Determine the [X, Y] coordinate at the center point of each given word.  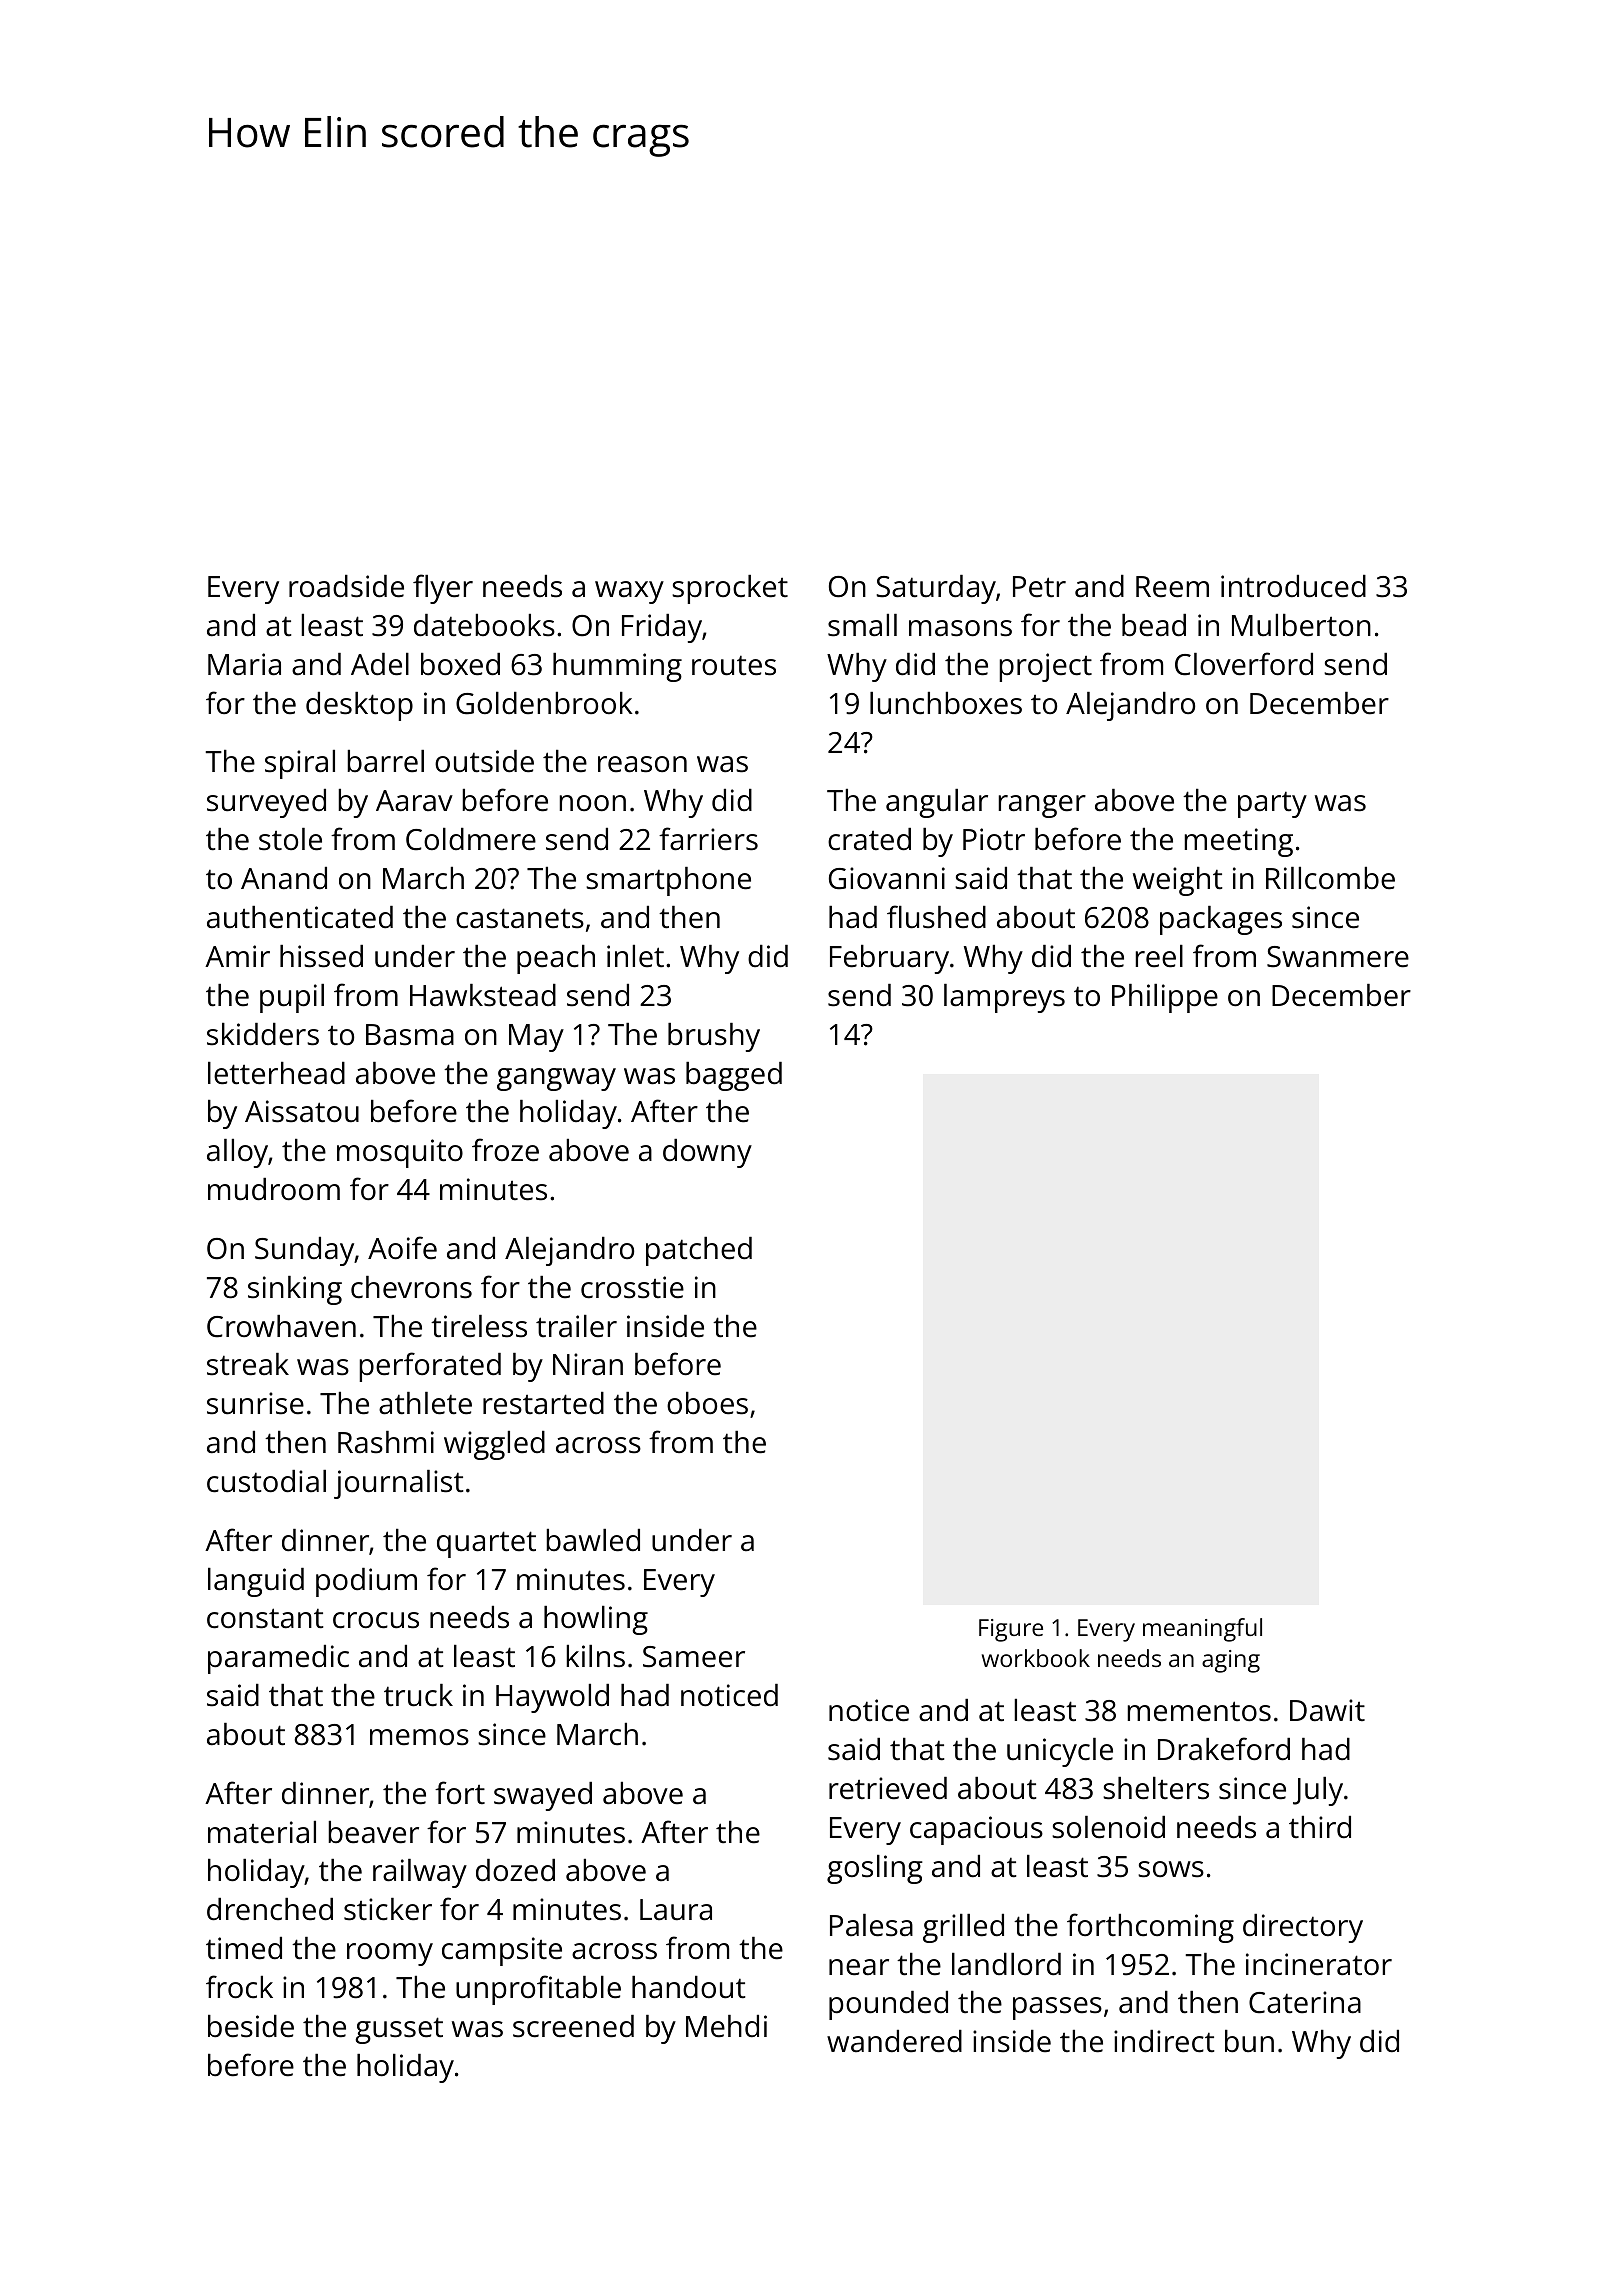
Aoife [402, 1248]
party [1272, 804]
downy [707, 1153]
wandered [894, 2041]
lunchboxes [946, 703]
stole [290, 839]
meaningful [1202, 1630]
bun [1249, 2041]
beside [251, 2026]
